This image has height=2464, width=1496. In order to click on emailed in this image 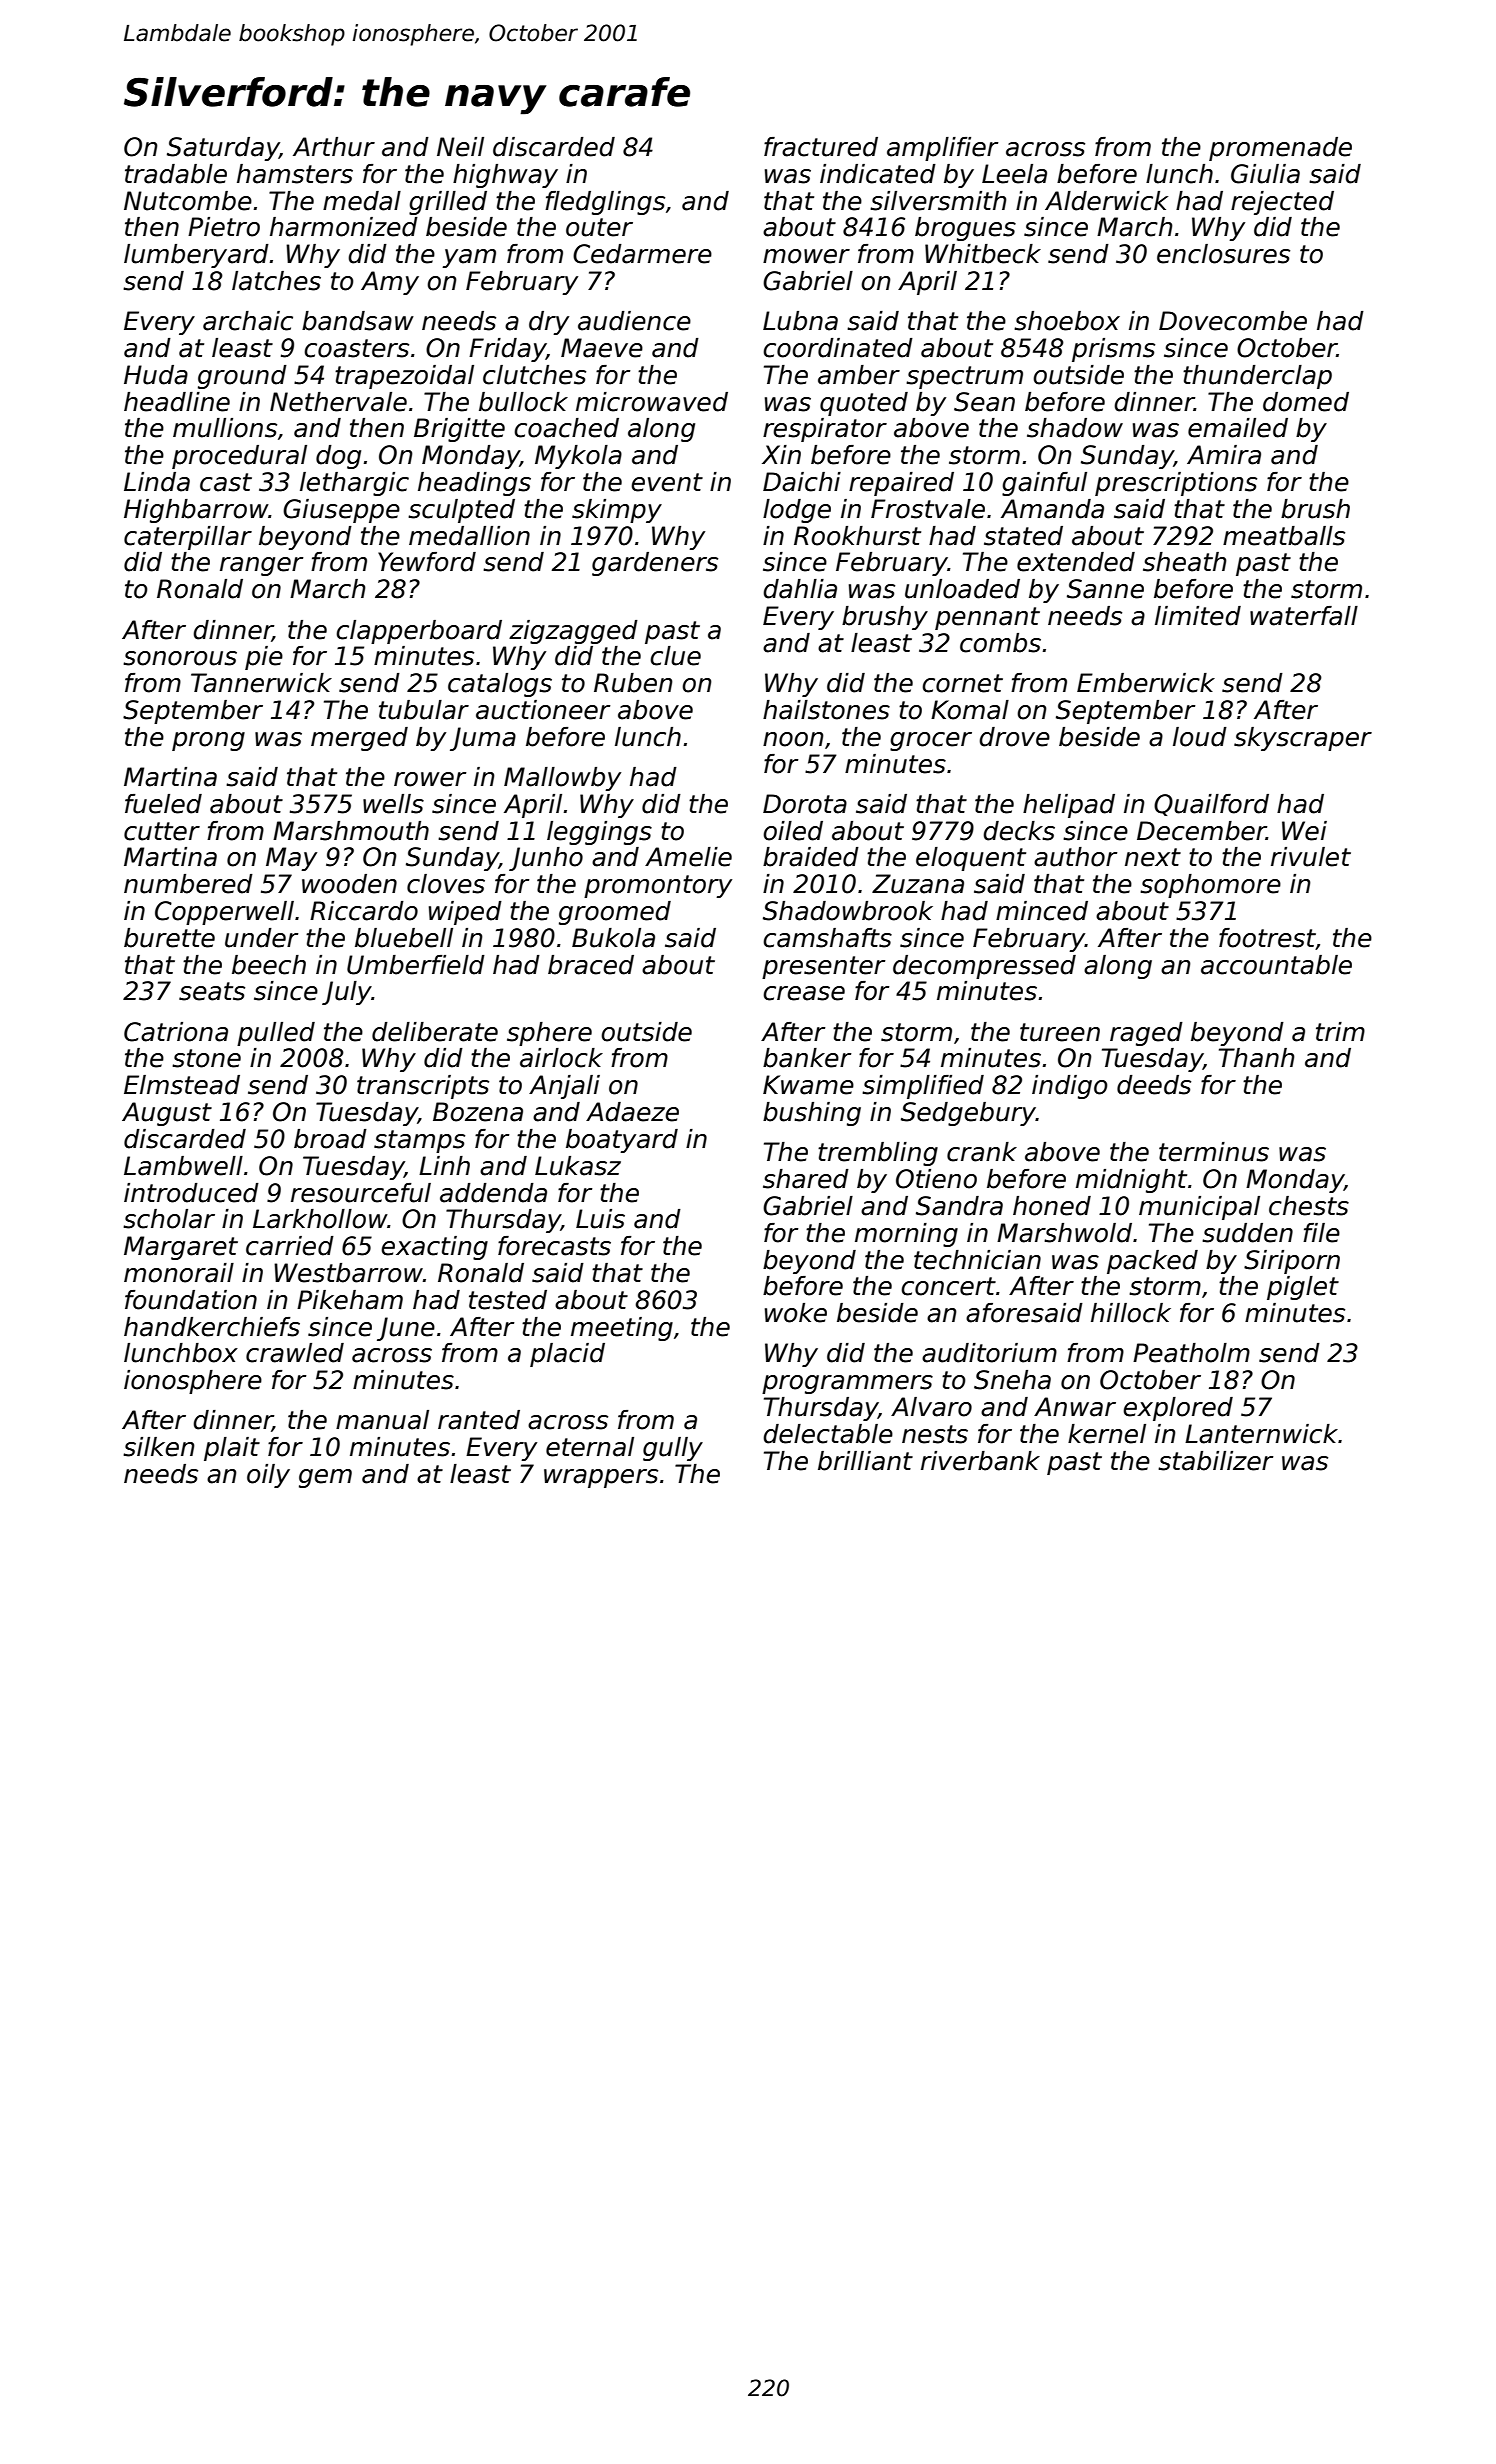, I will do `click(1238, 428)`.
